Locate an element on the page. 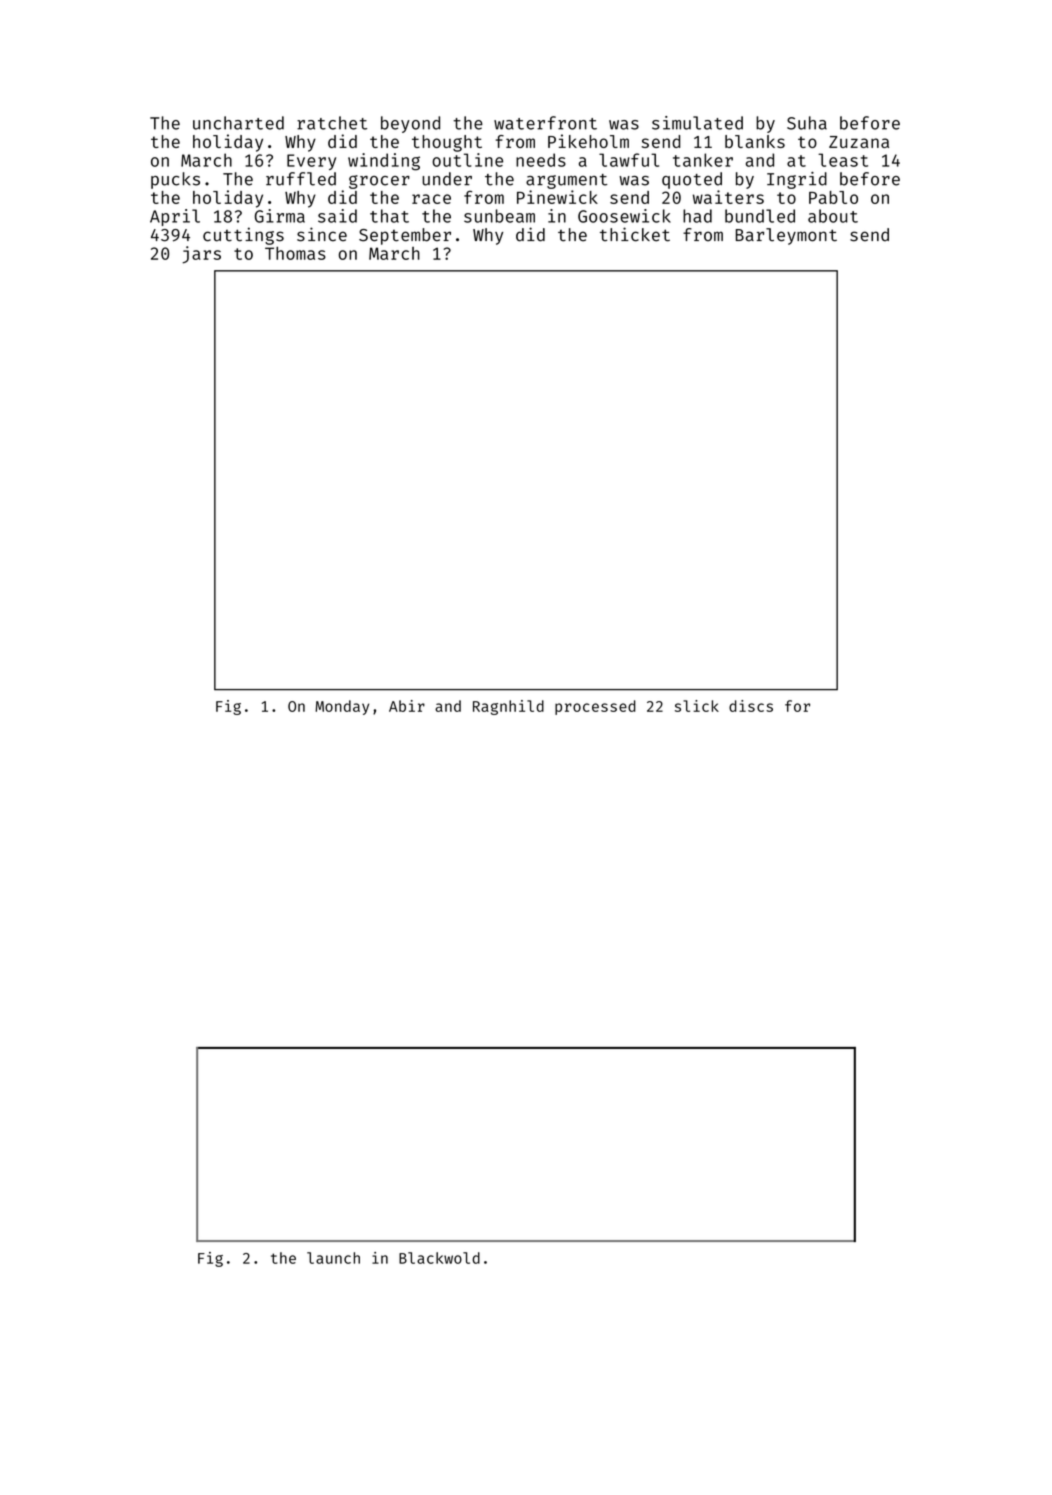 The width and height of the document is (1052, 1495). Blackwold is located at coordinates (439, 1258).
